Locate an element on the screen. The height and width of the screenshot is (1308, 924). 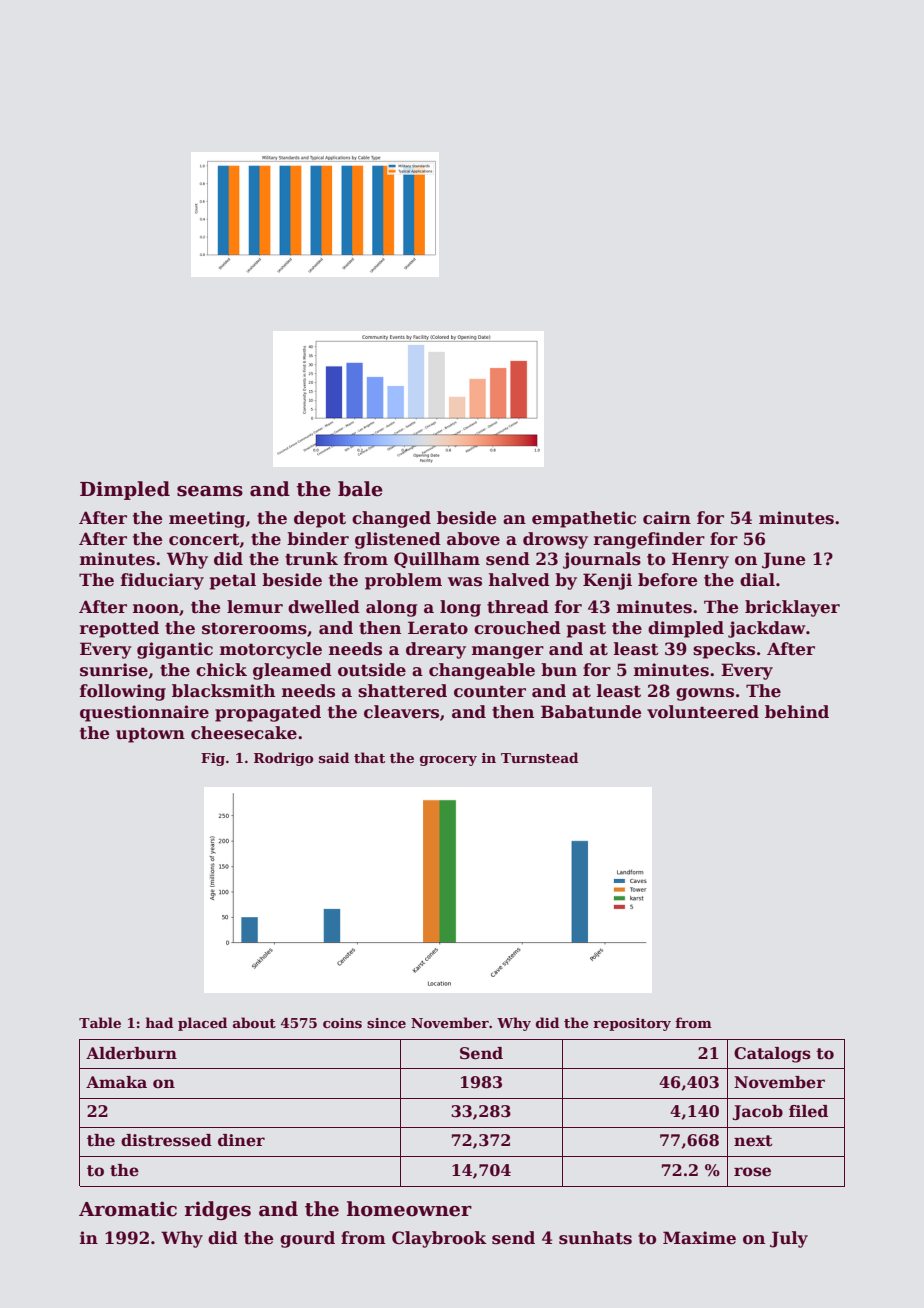
Henry is located at coordinates (700, 560).
